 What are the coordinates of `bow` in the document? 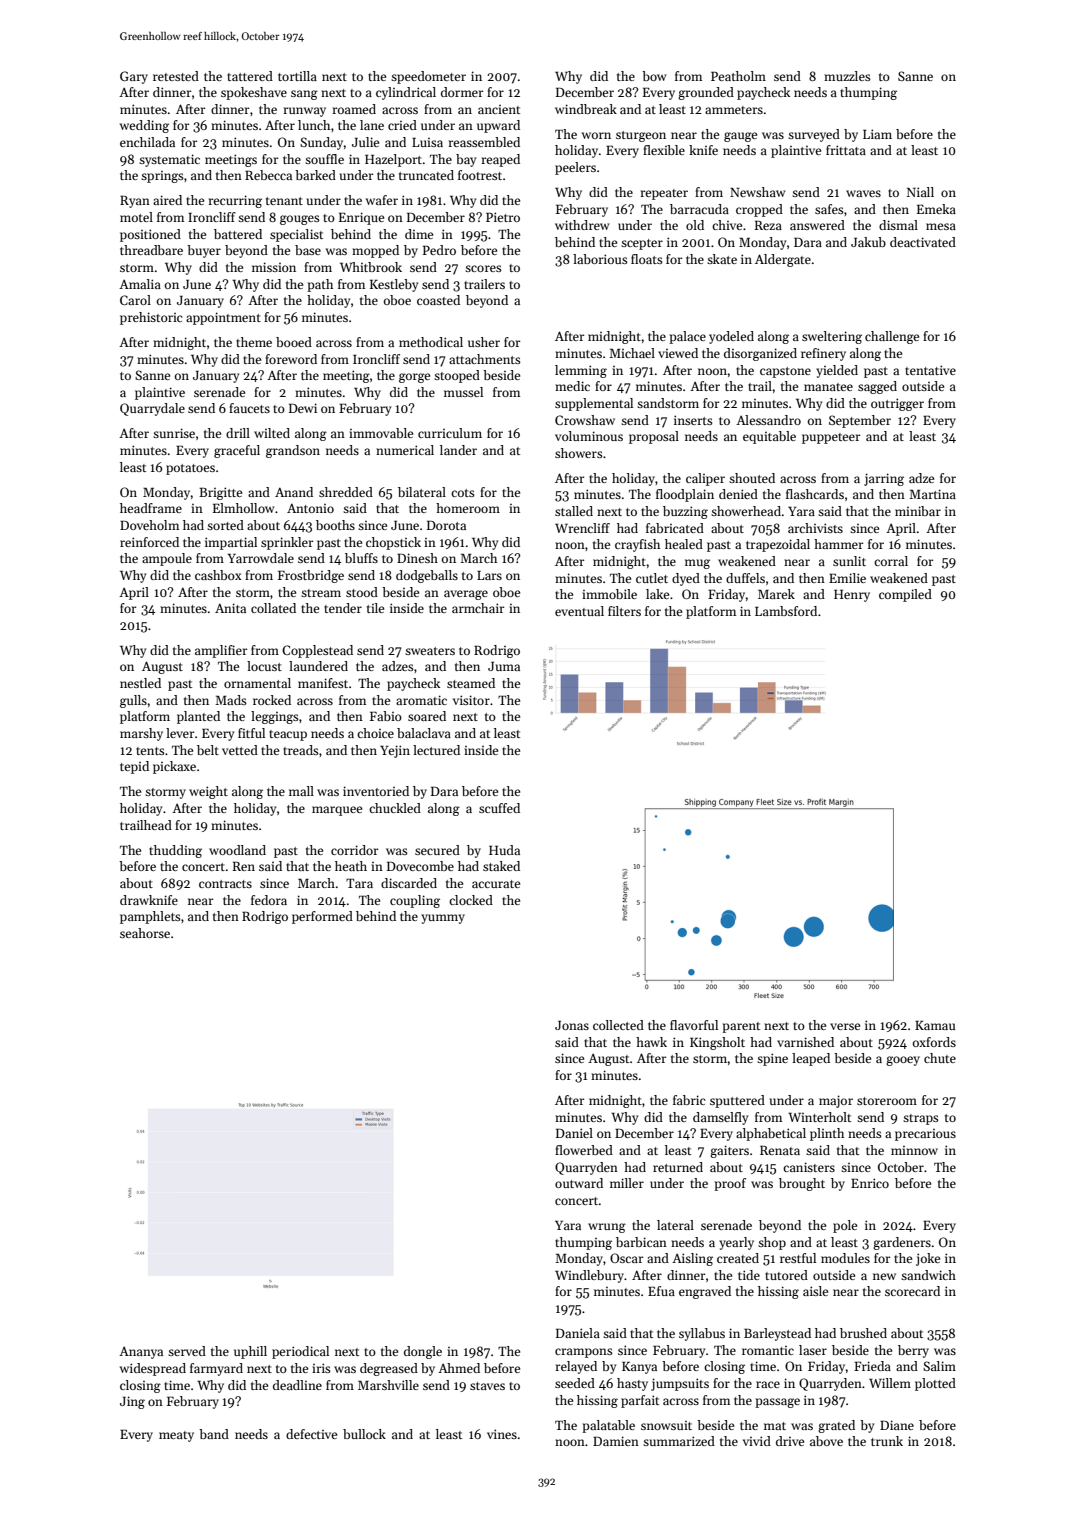 It's located at (654, 76).
